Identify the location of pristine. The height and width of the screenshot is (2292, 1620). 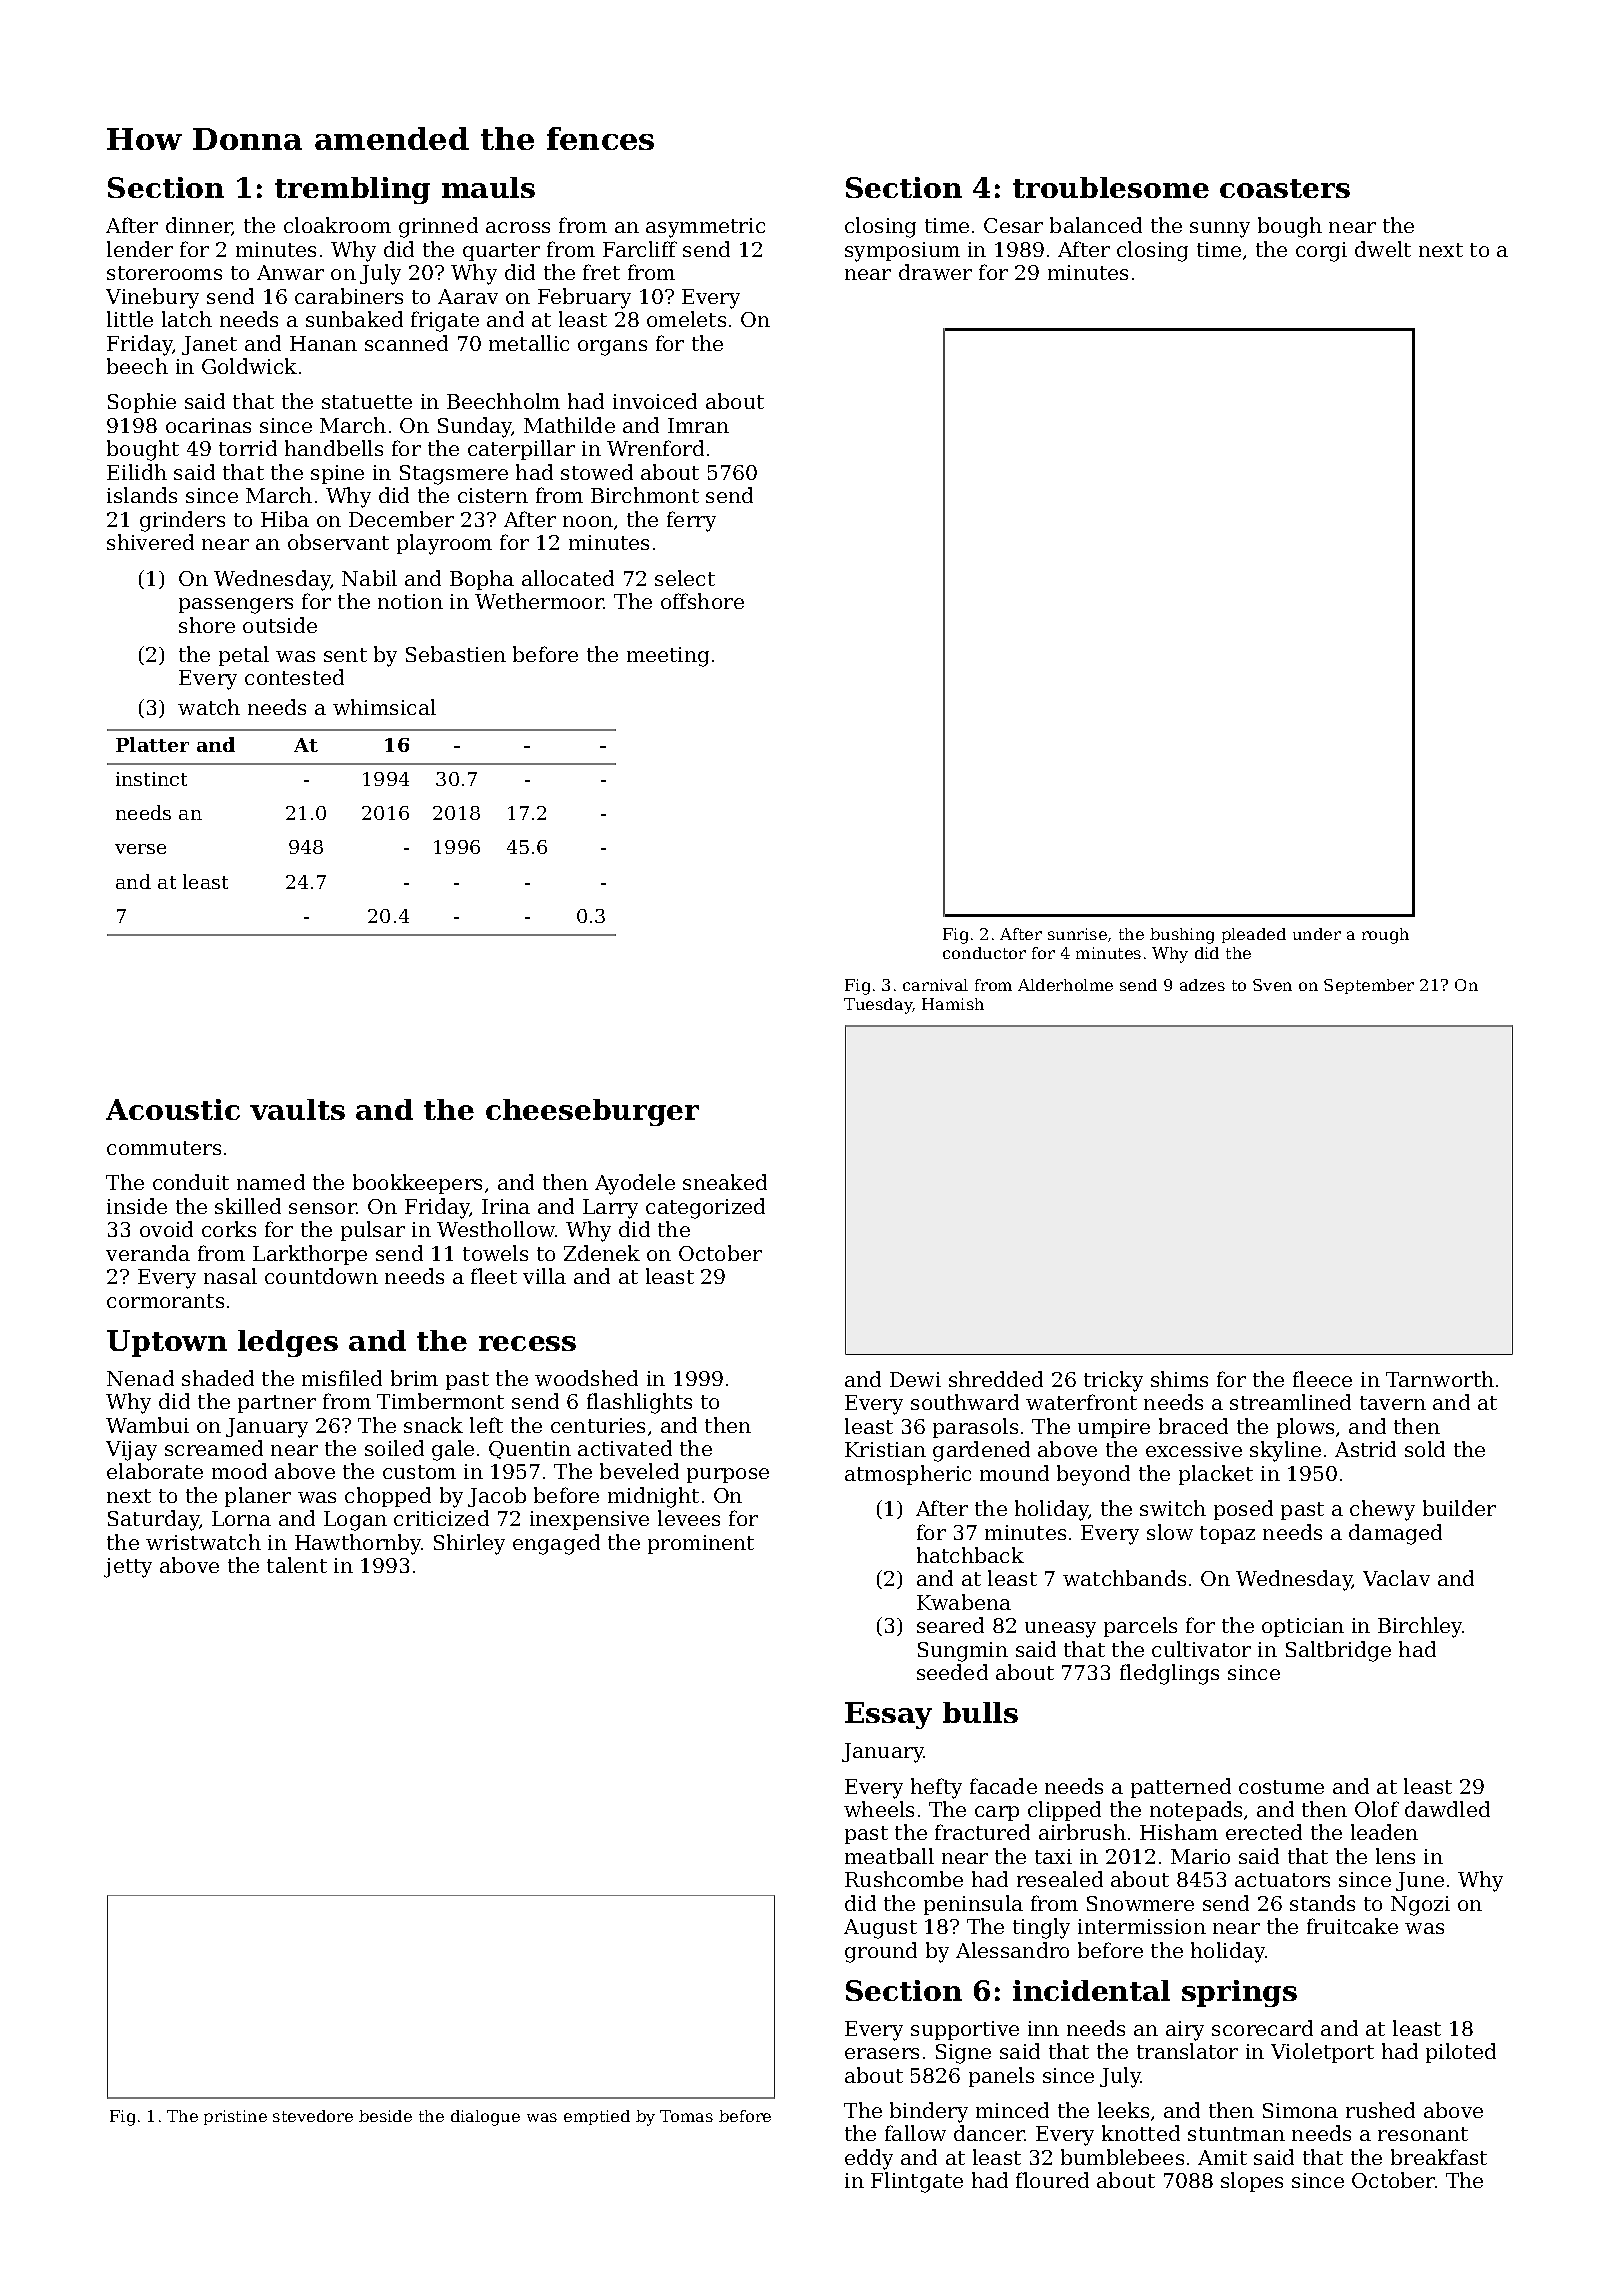
(235, 2117).
